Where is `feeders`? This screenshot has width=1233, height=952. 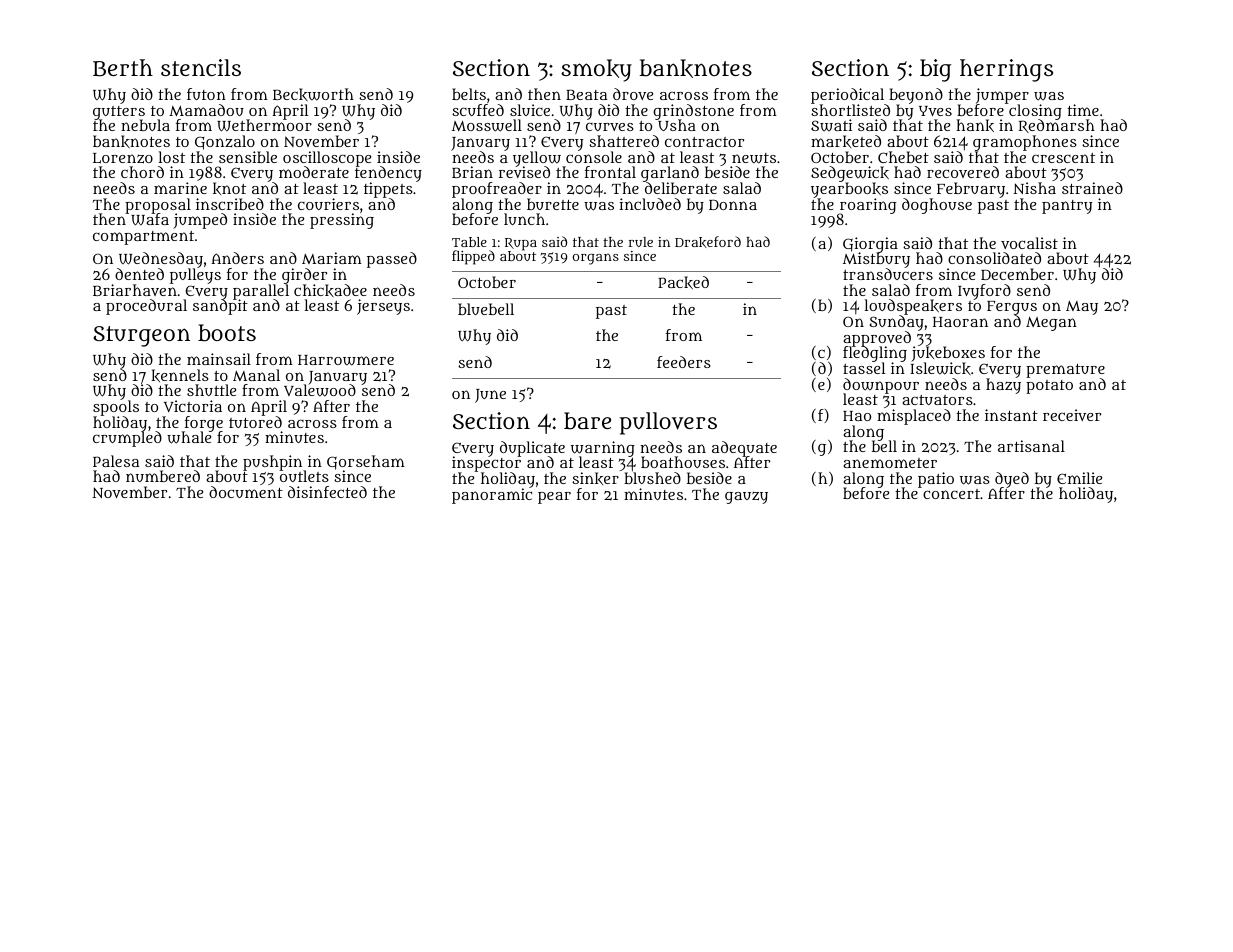 feeders is located at coordinates (684, 362).
